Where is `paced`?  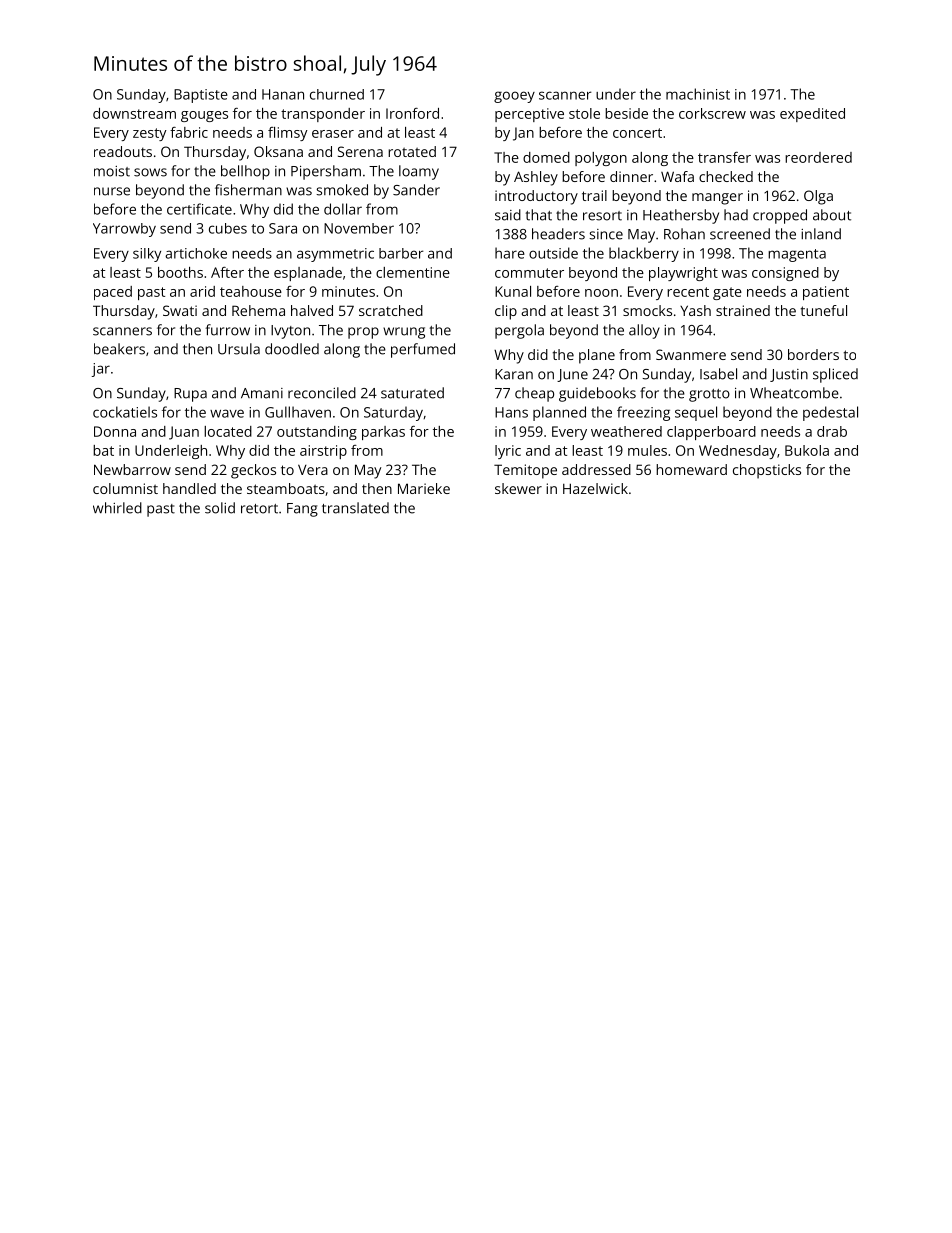
paced is located at coordinates (113, 293).
